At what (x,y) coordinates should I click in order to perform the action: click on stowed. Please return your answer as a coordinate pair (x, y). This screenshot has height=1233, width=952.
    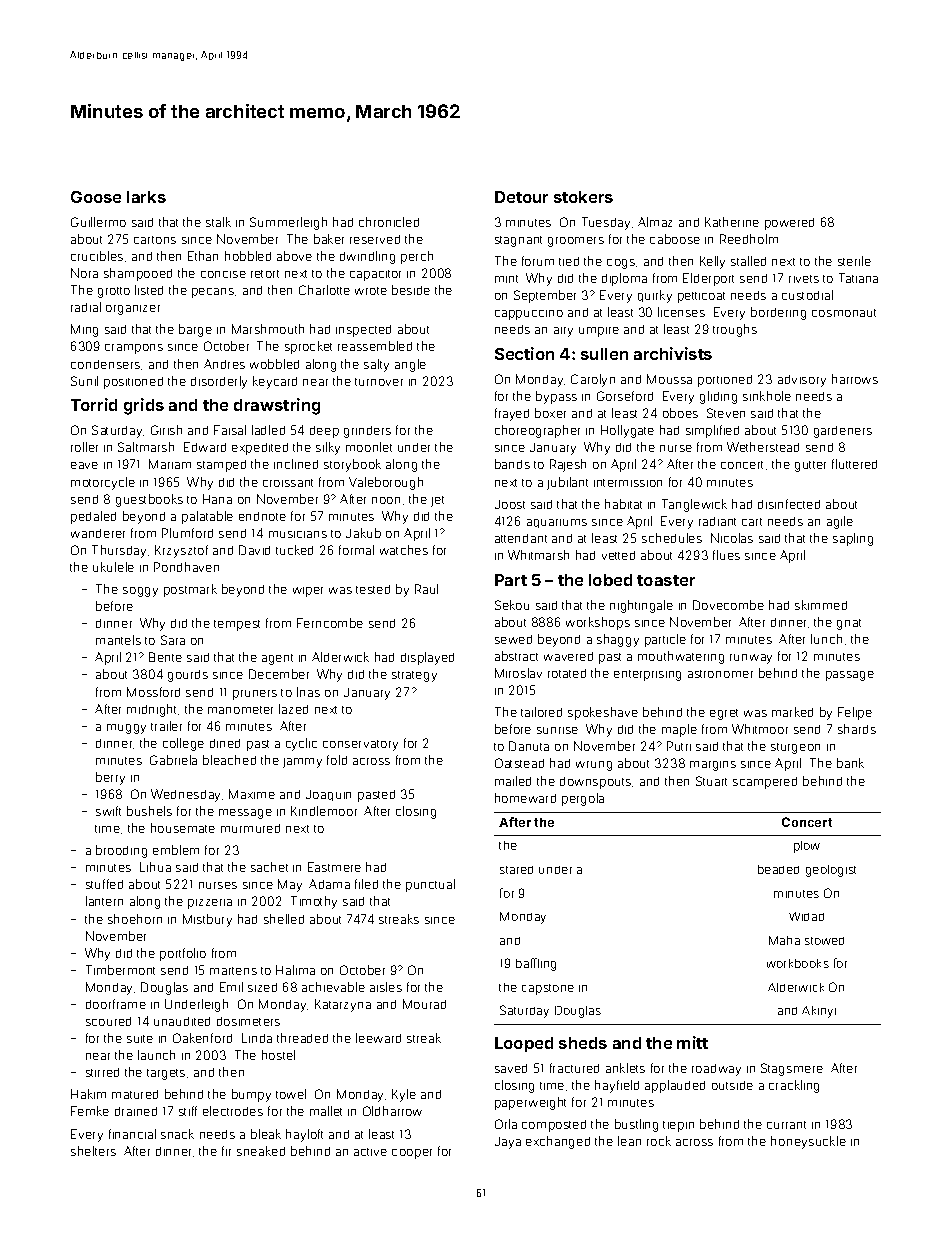
    Looking at the image, I should click on (824, 941).
